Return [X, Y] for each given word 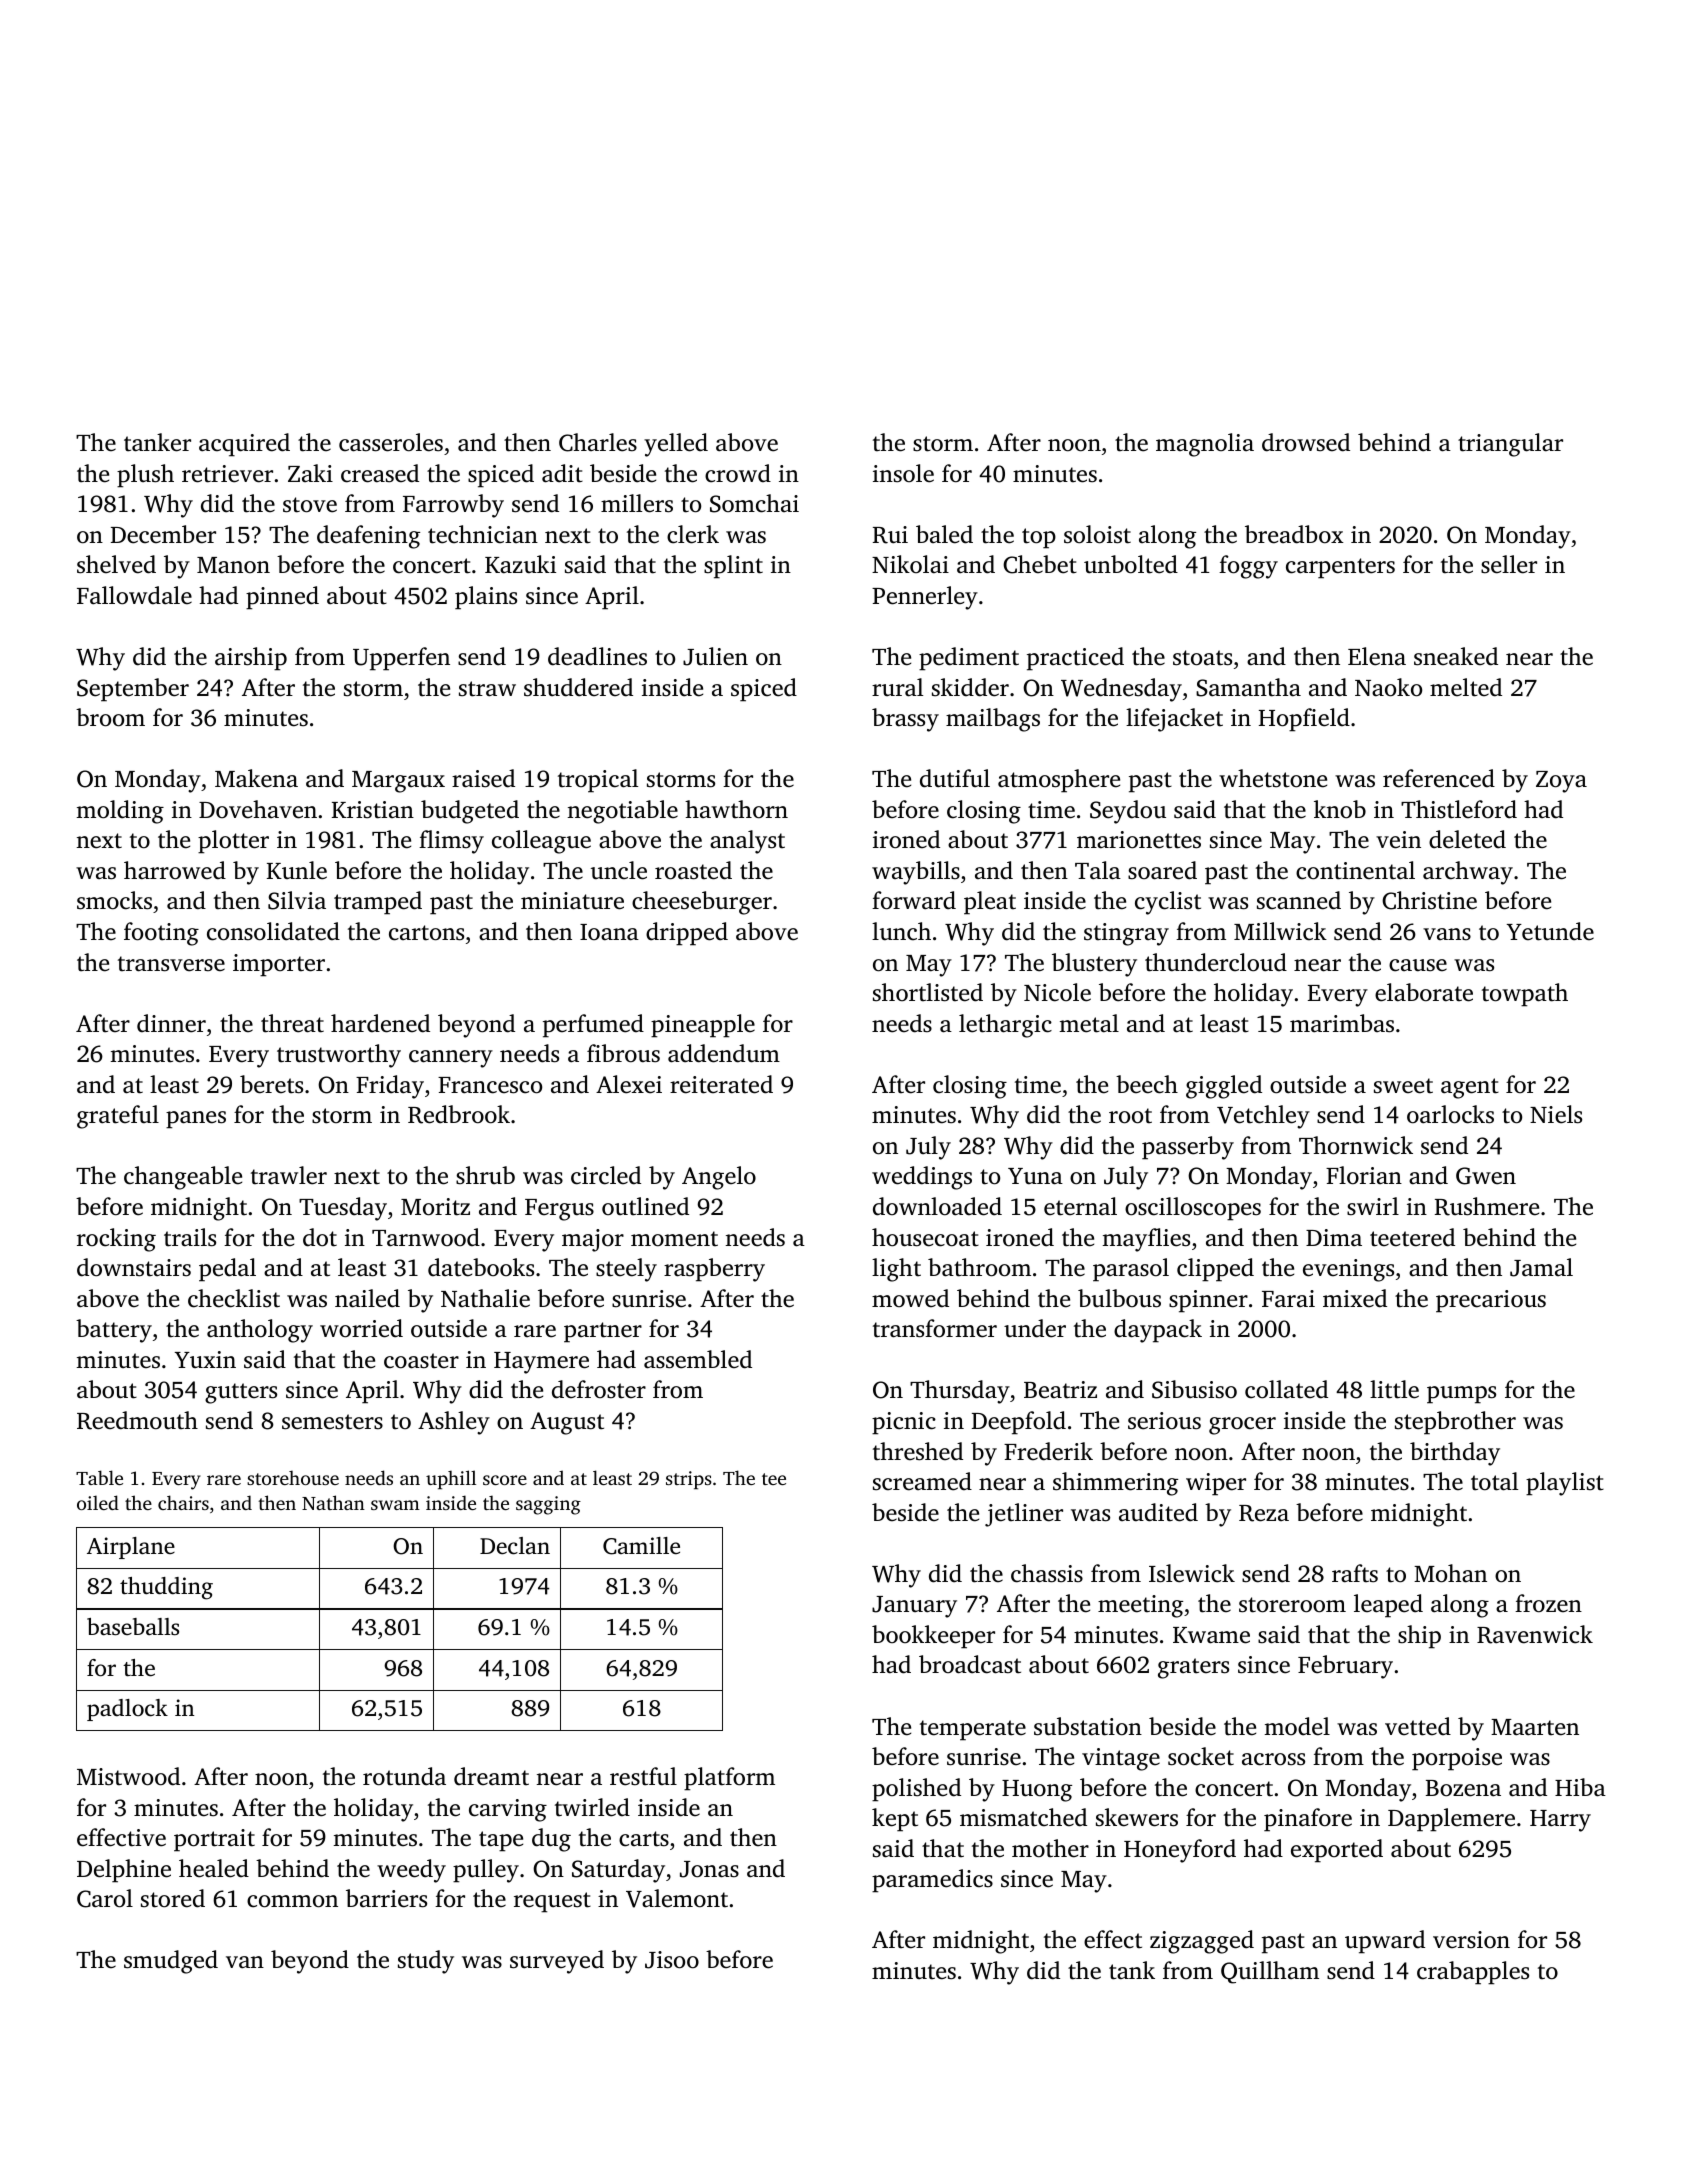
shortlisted [928, 992]
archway [1468, 873]
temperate [973, 1730]
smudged [171, 1962]
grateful [118, 1117]
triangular [1510, 445]
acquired [244, 445]
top [1039, 538]
